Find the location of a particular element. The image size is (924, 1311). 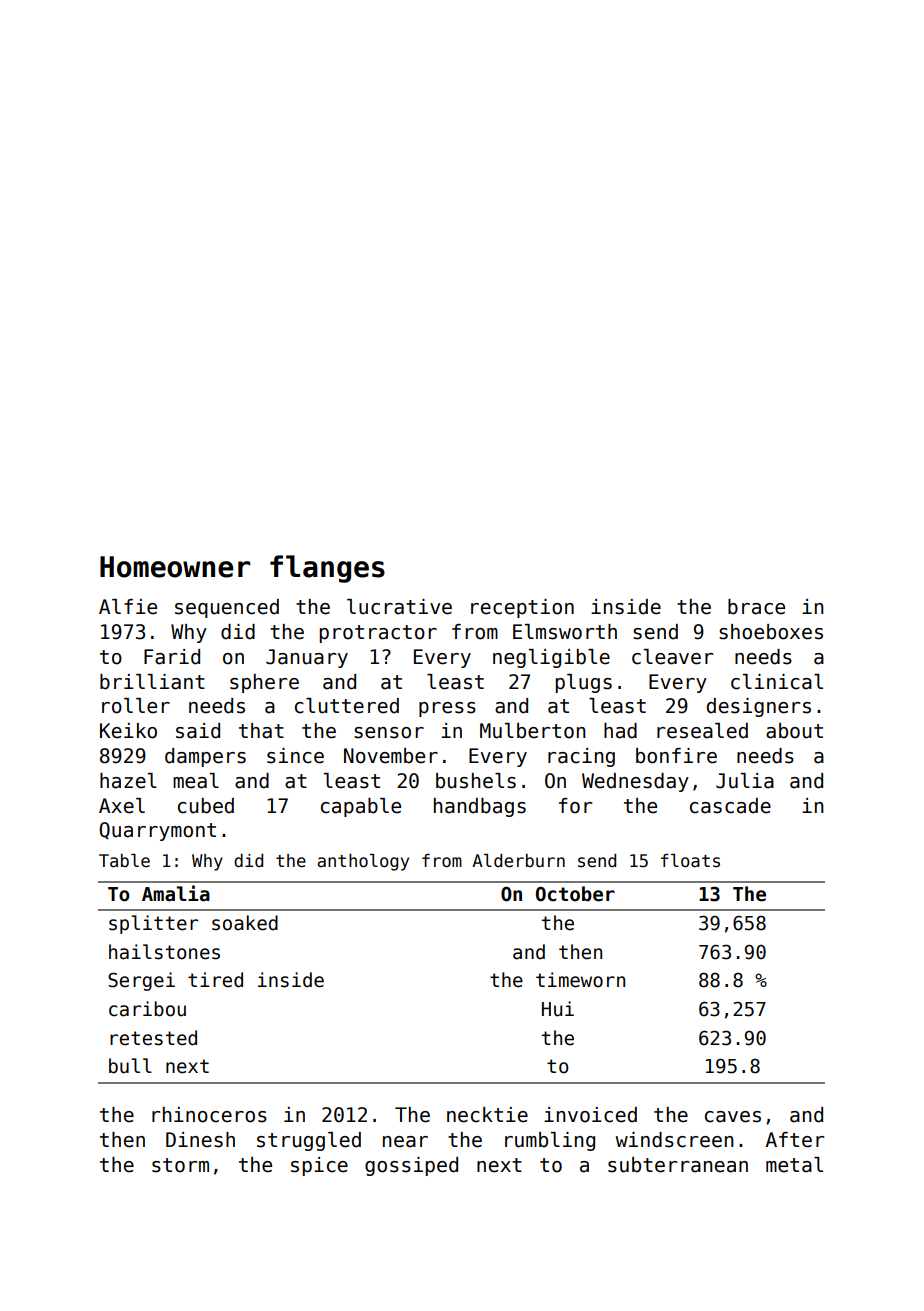

splitter is located at coordinates (153, 924).
